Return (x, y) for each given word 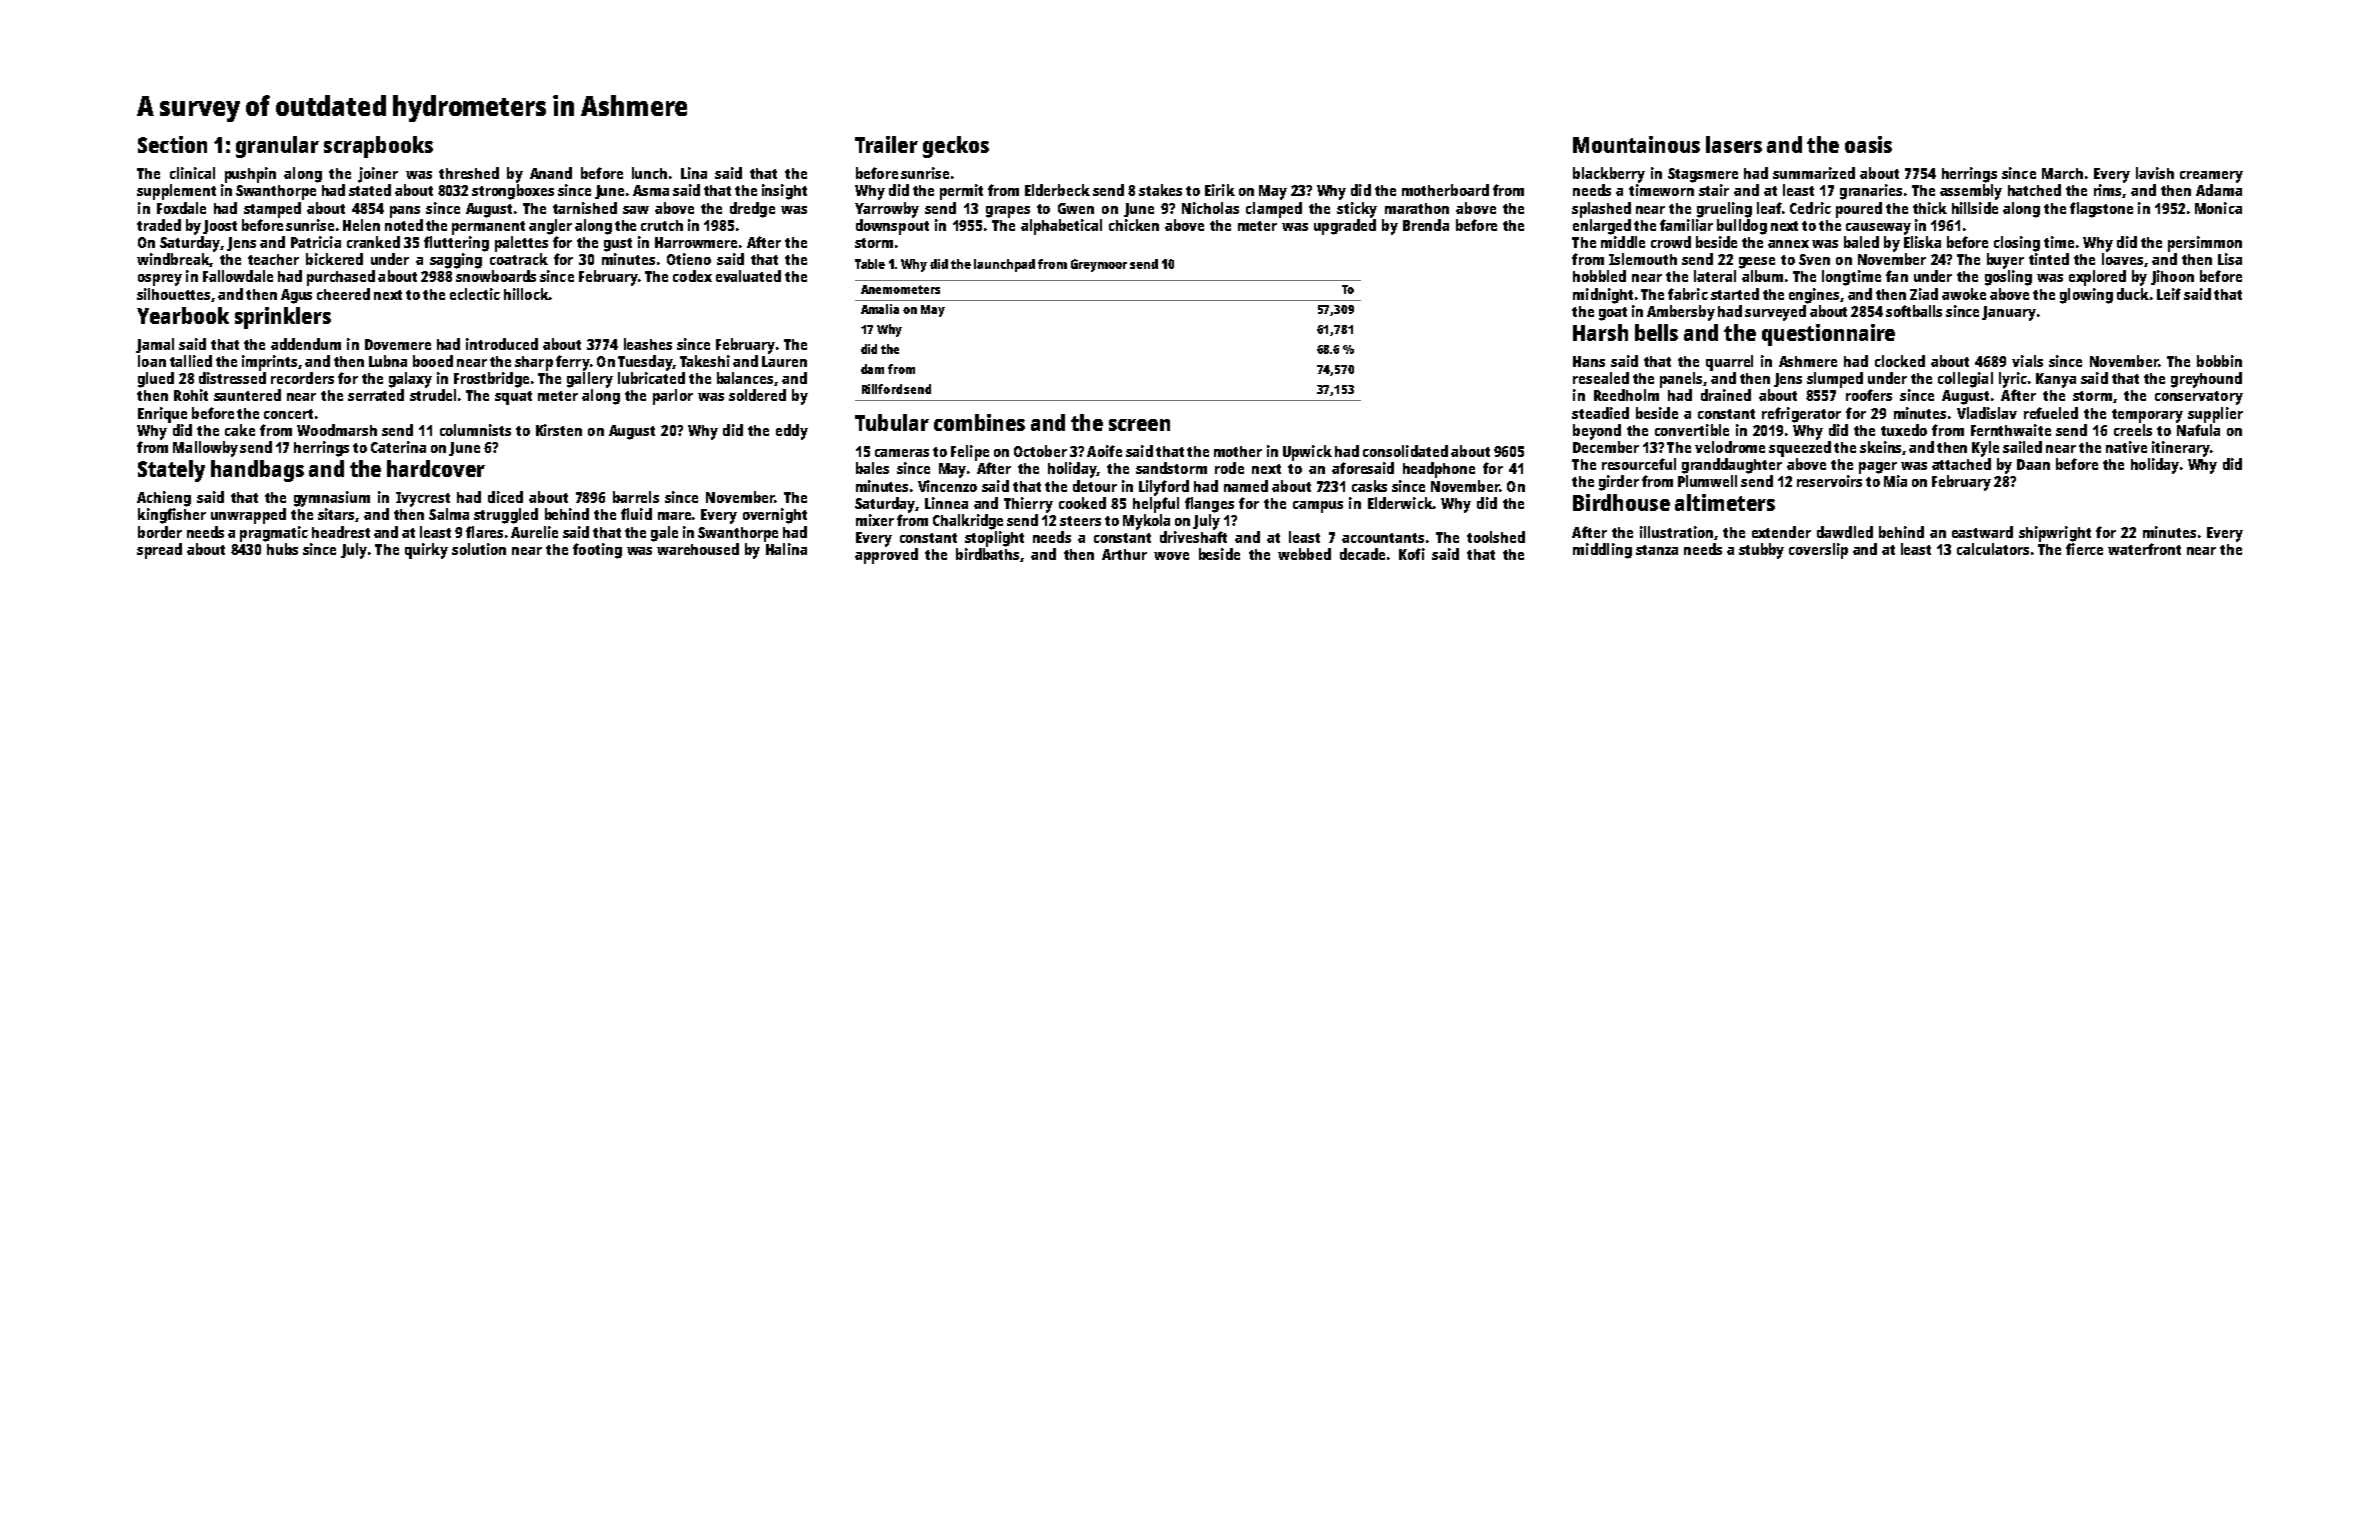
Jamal (155, 345)
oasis (1868, 144)
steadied (1600, 413)
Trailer (886, 144)
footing (597, 551)
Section (172, 144)
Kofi (1412, 554)
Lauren (784, 361)
